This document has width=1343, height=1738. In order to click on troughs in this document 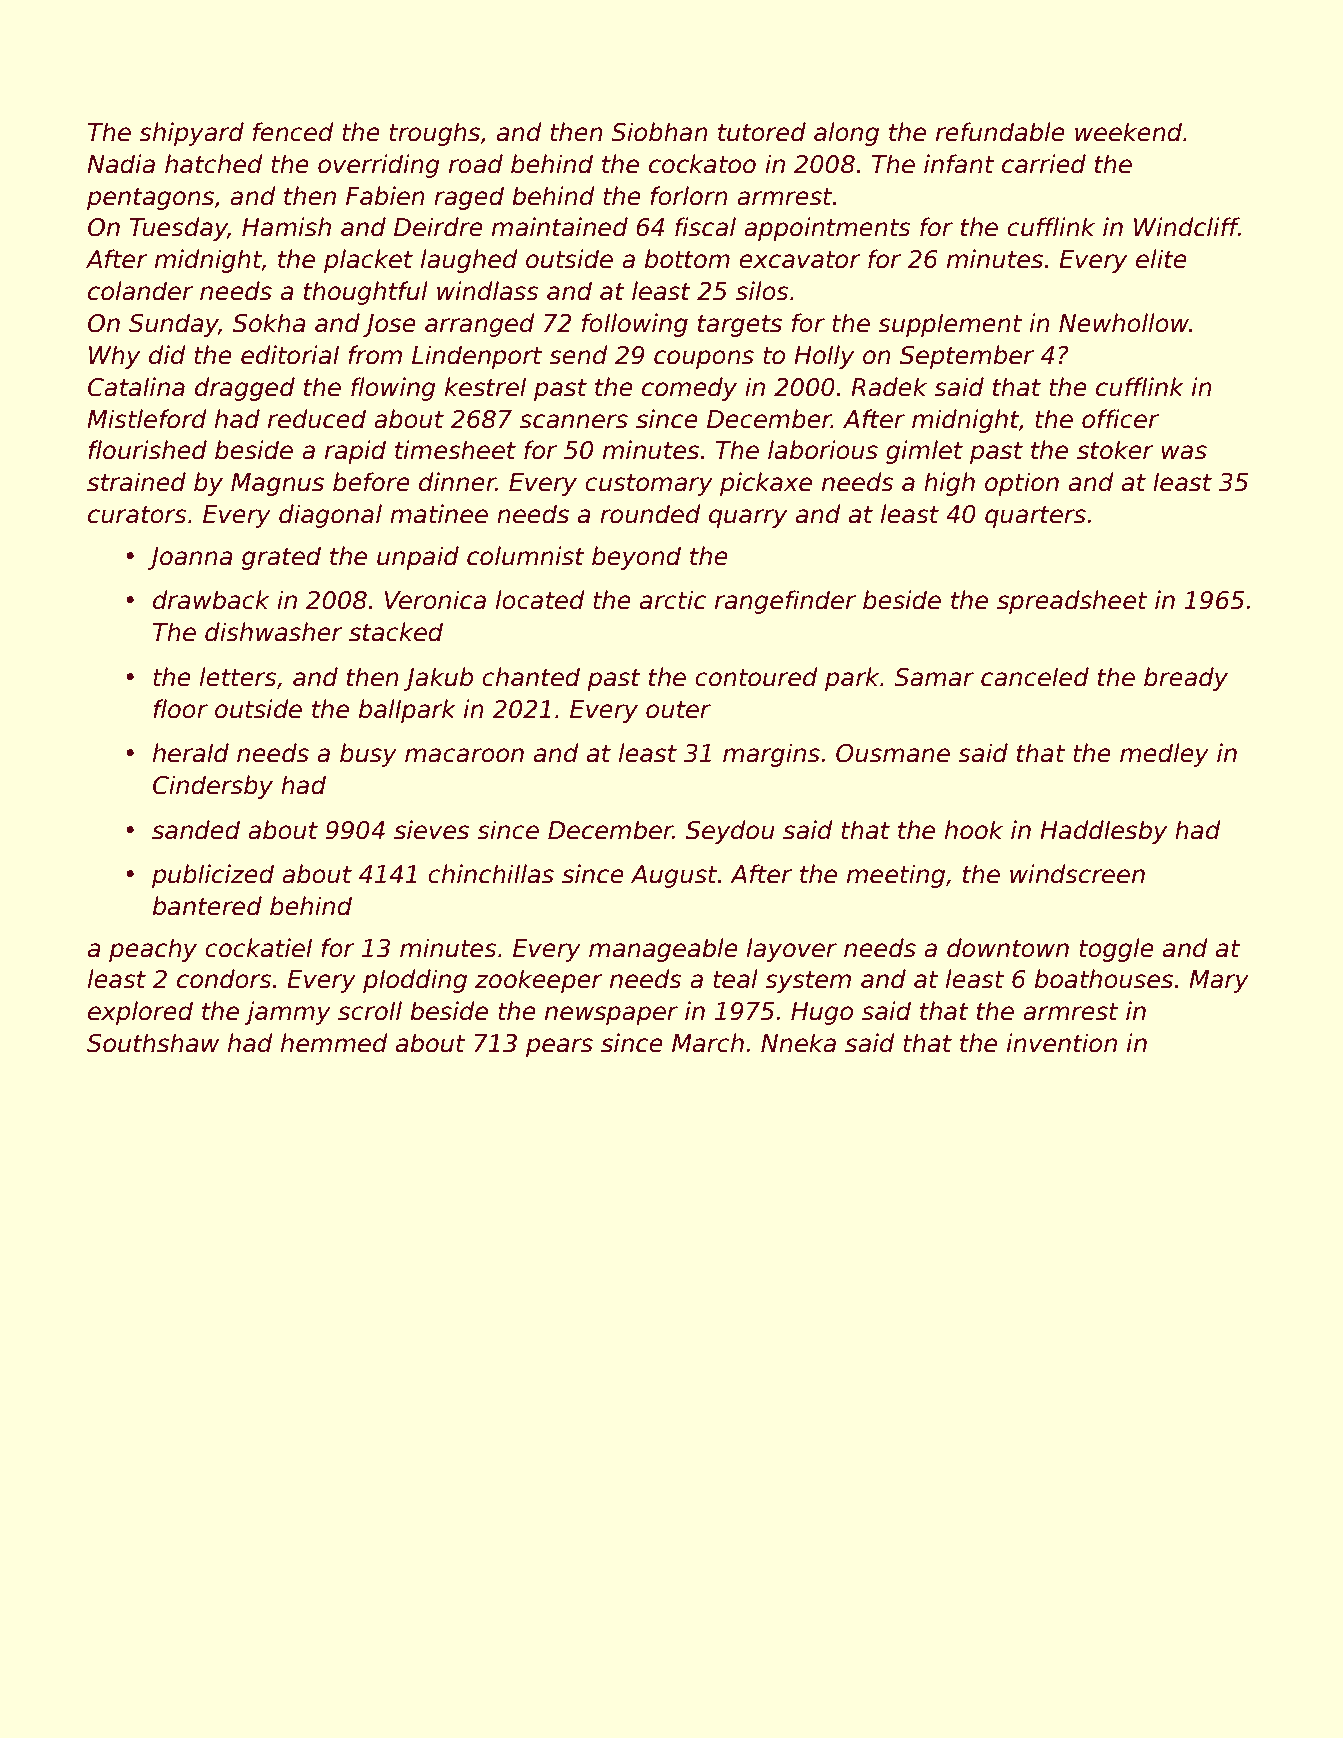, I will do `click(434, 134)`.
